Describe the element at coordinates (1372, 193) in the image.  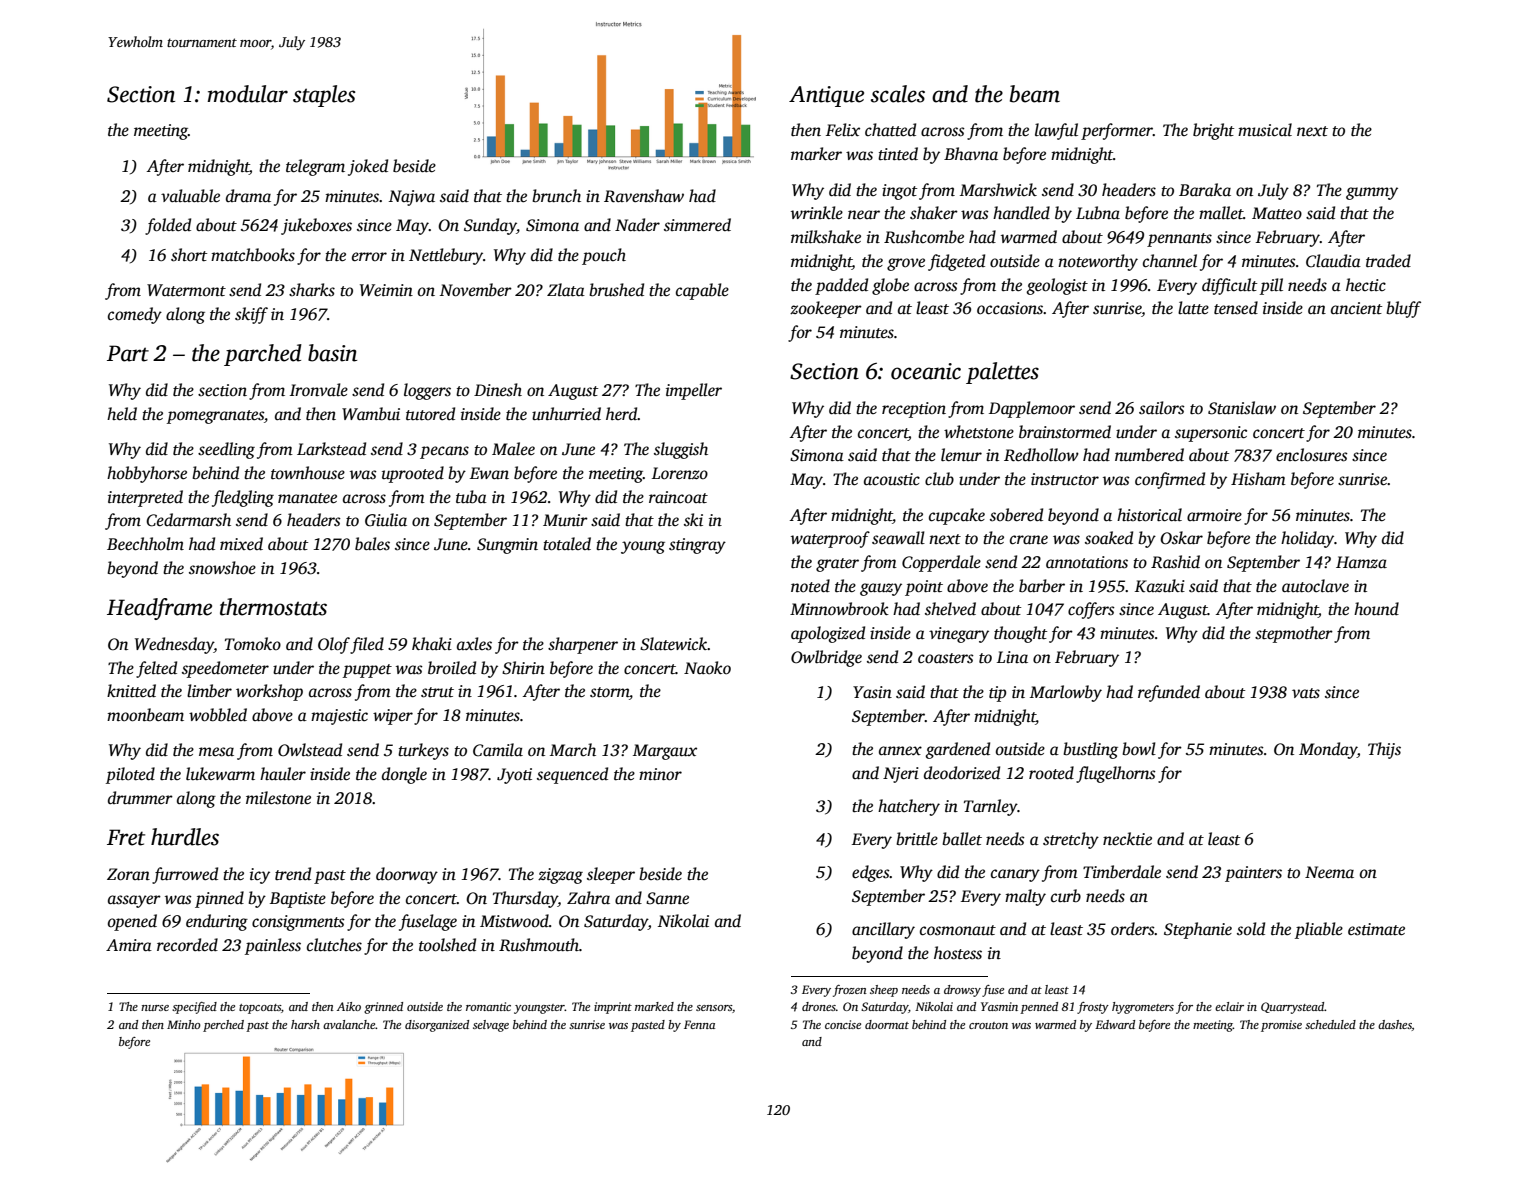
I see `gummy` at that location.
